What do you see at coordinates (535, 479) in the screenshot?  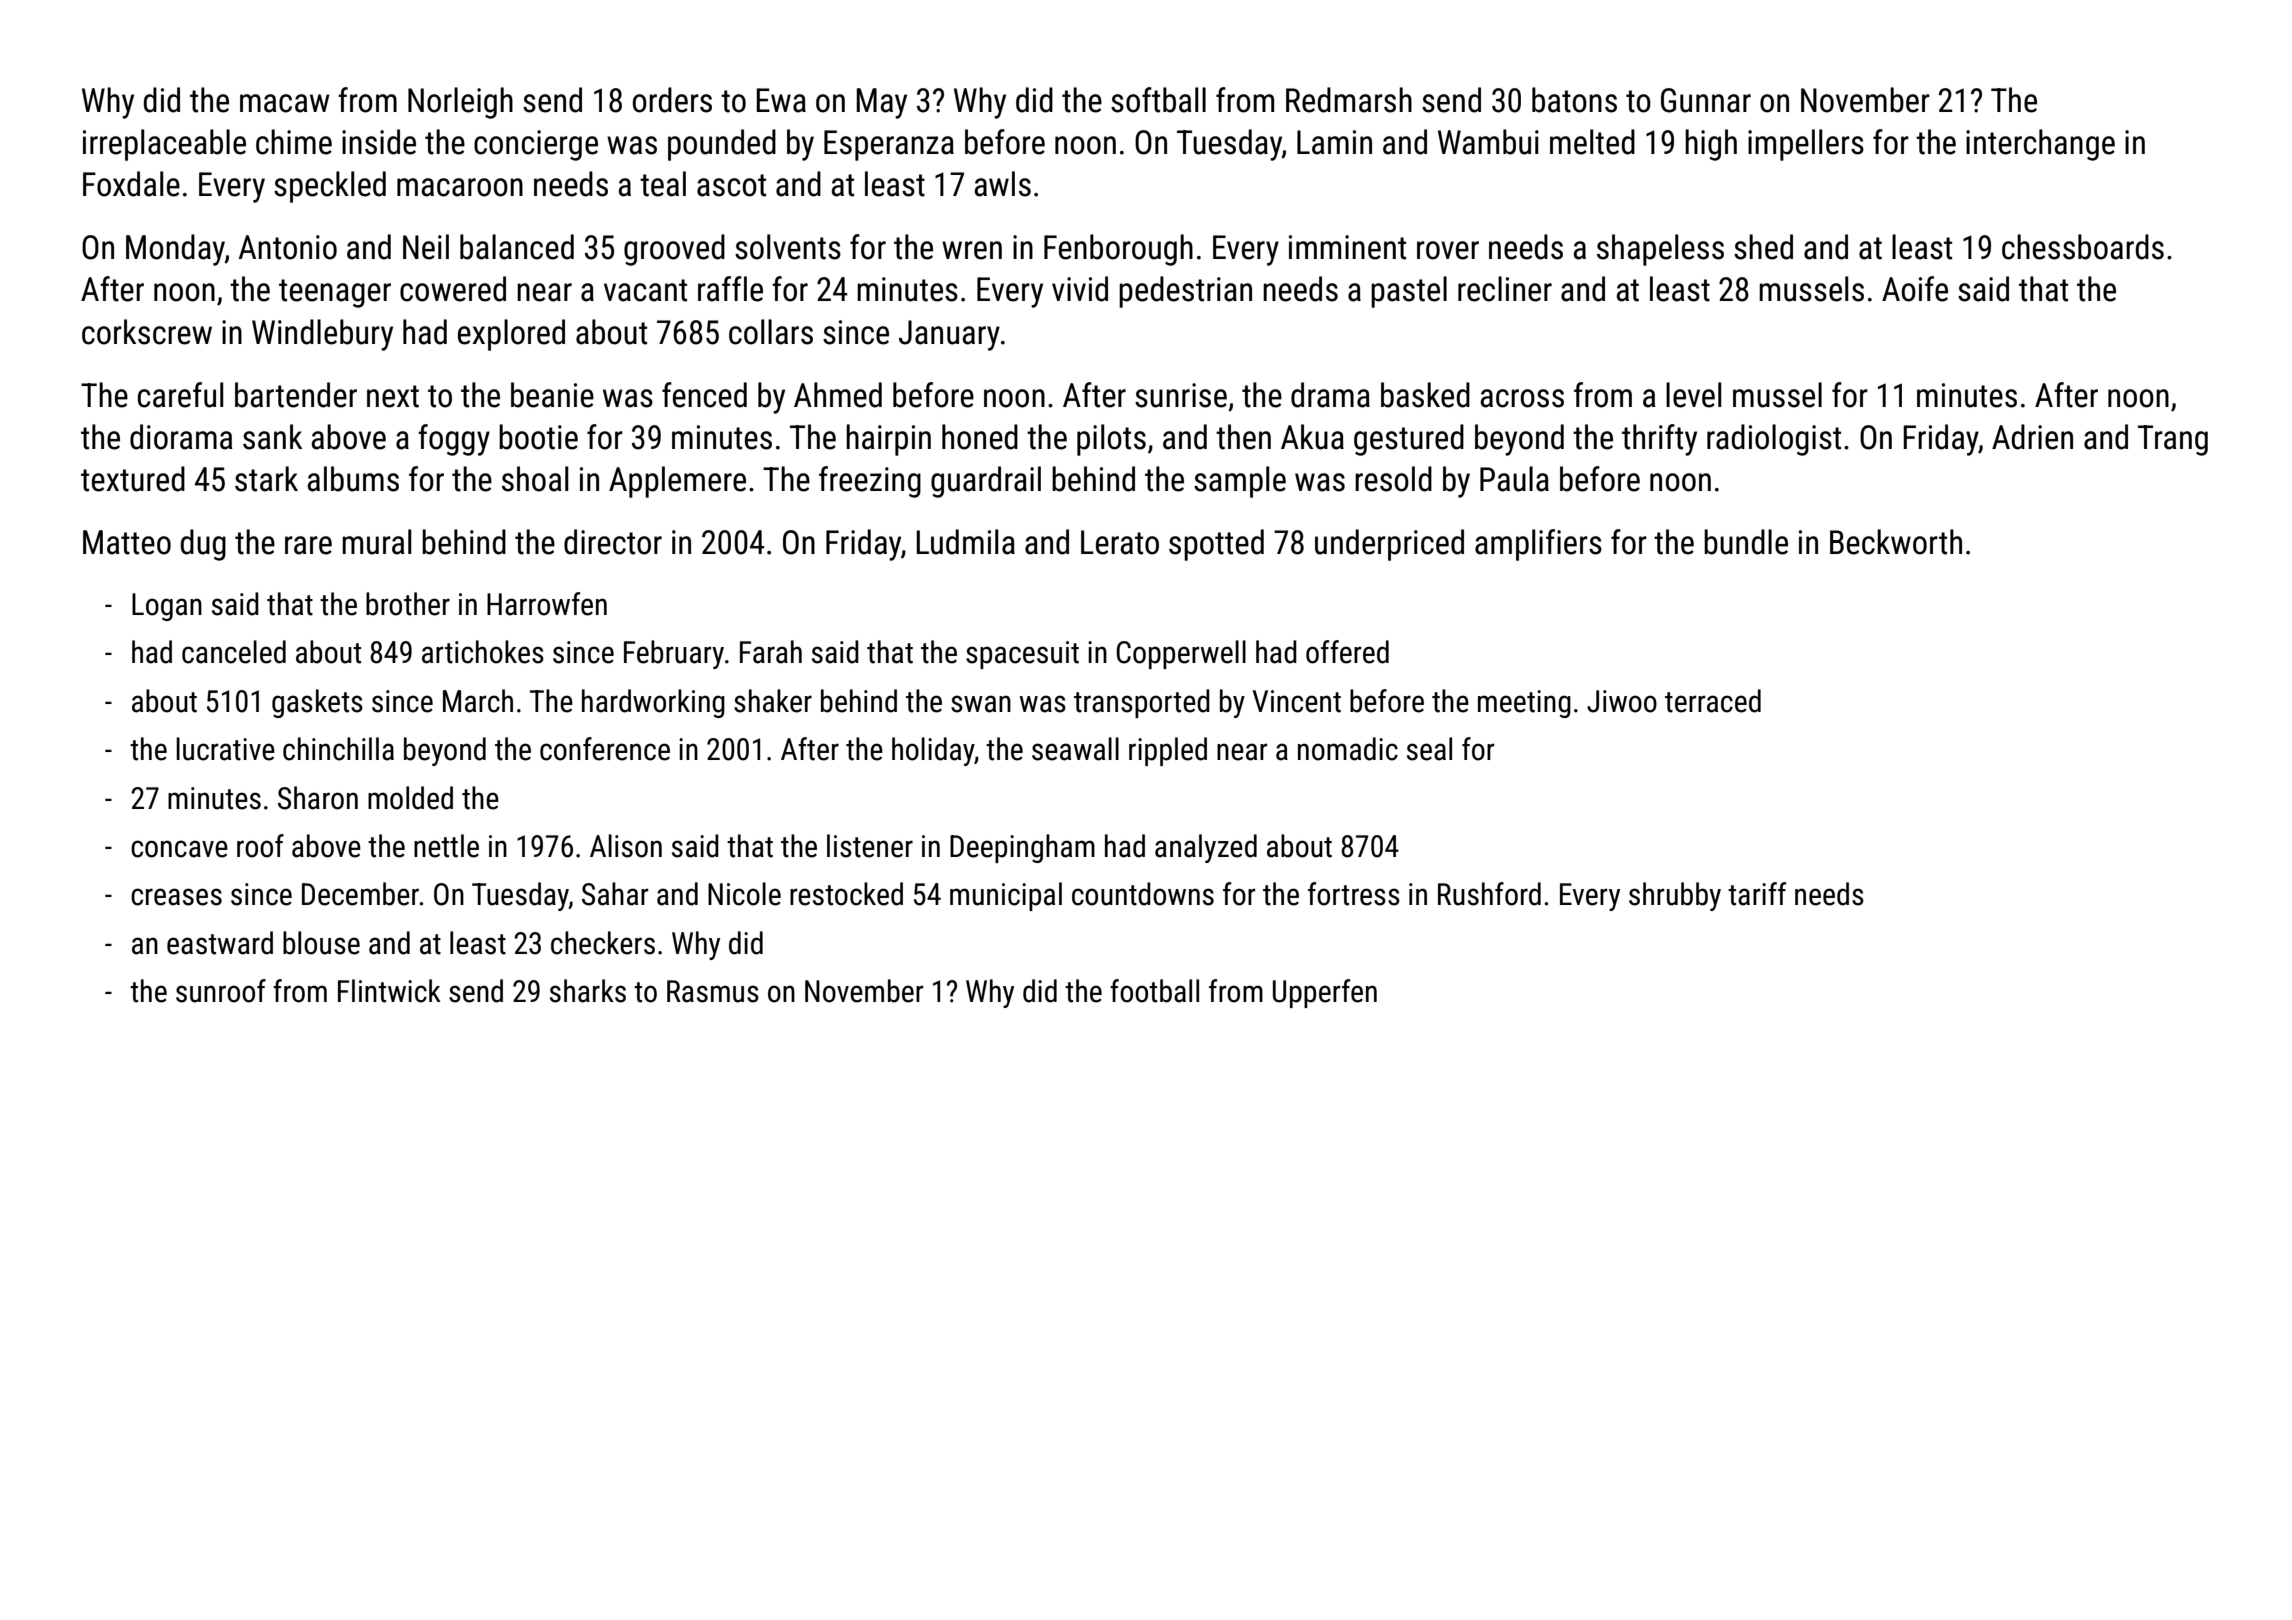 I see `shoal` at bounding box center [535, 479].
